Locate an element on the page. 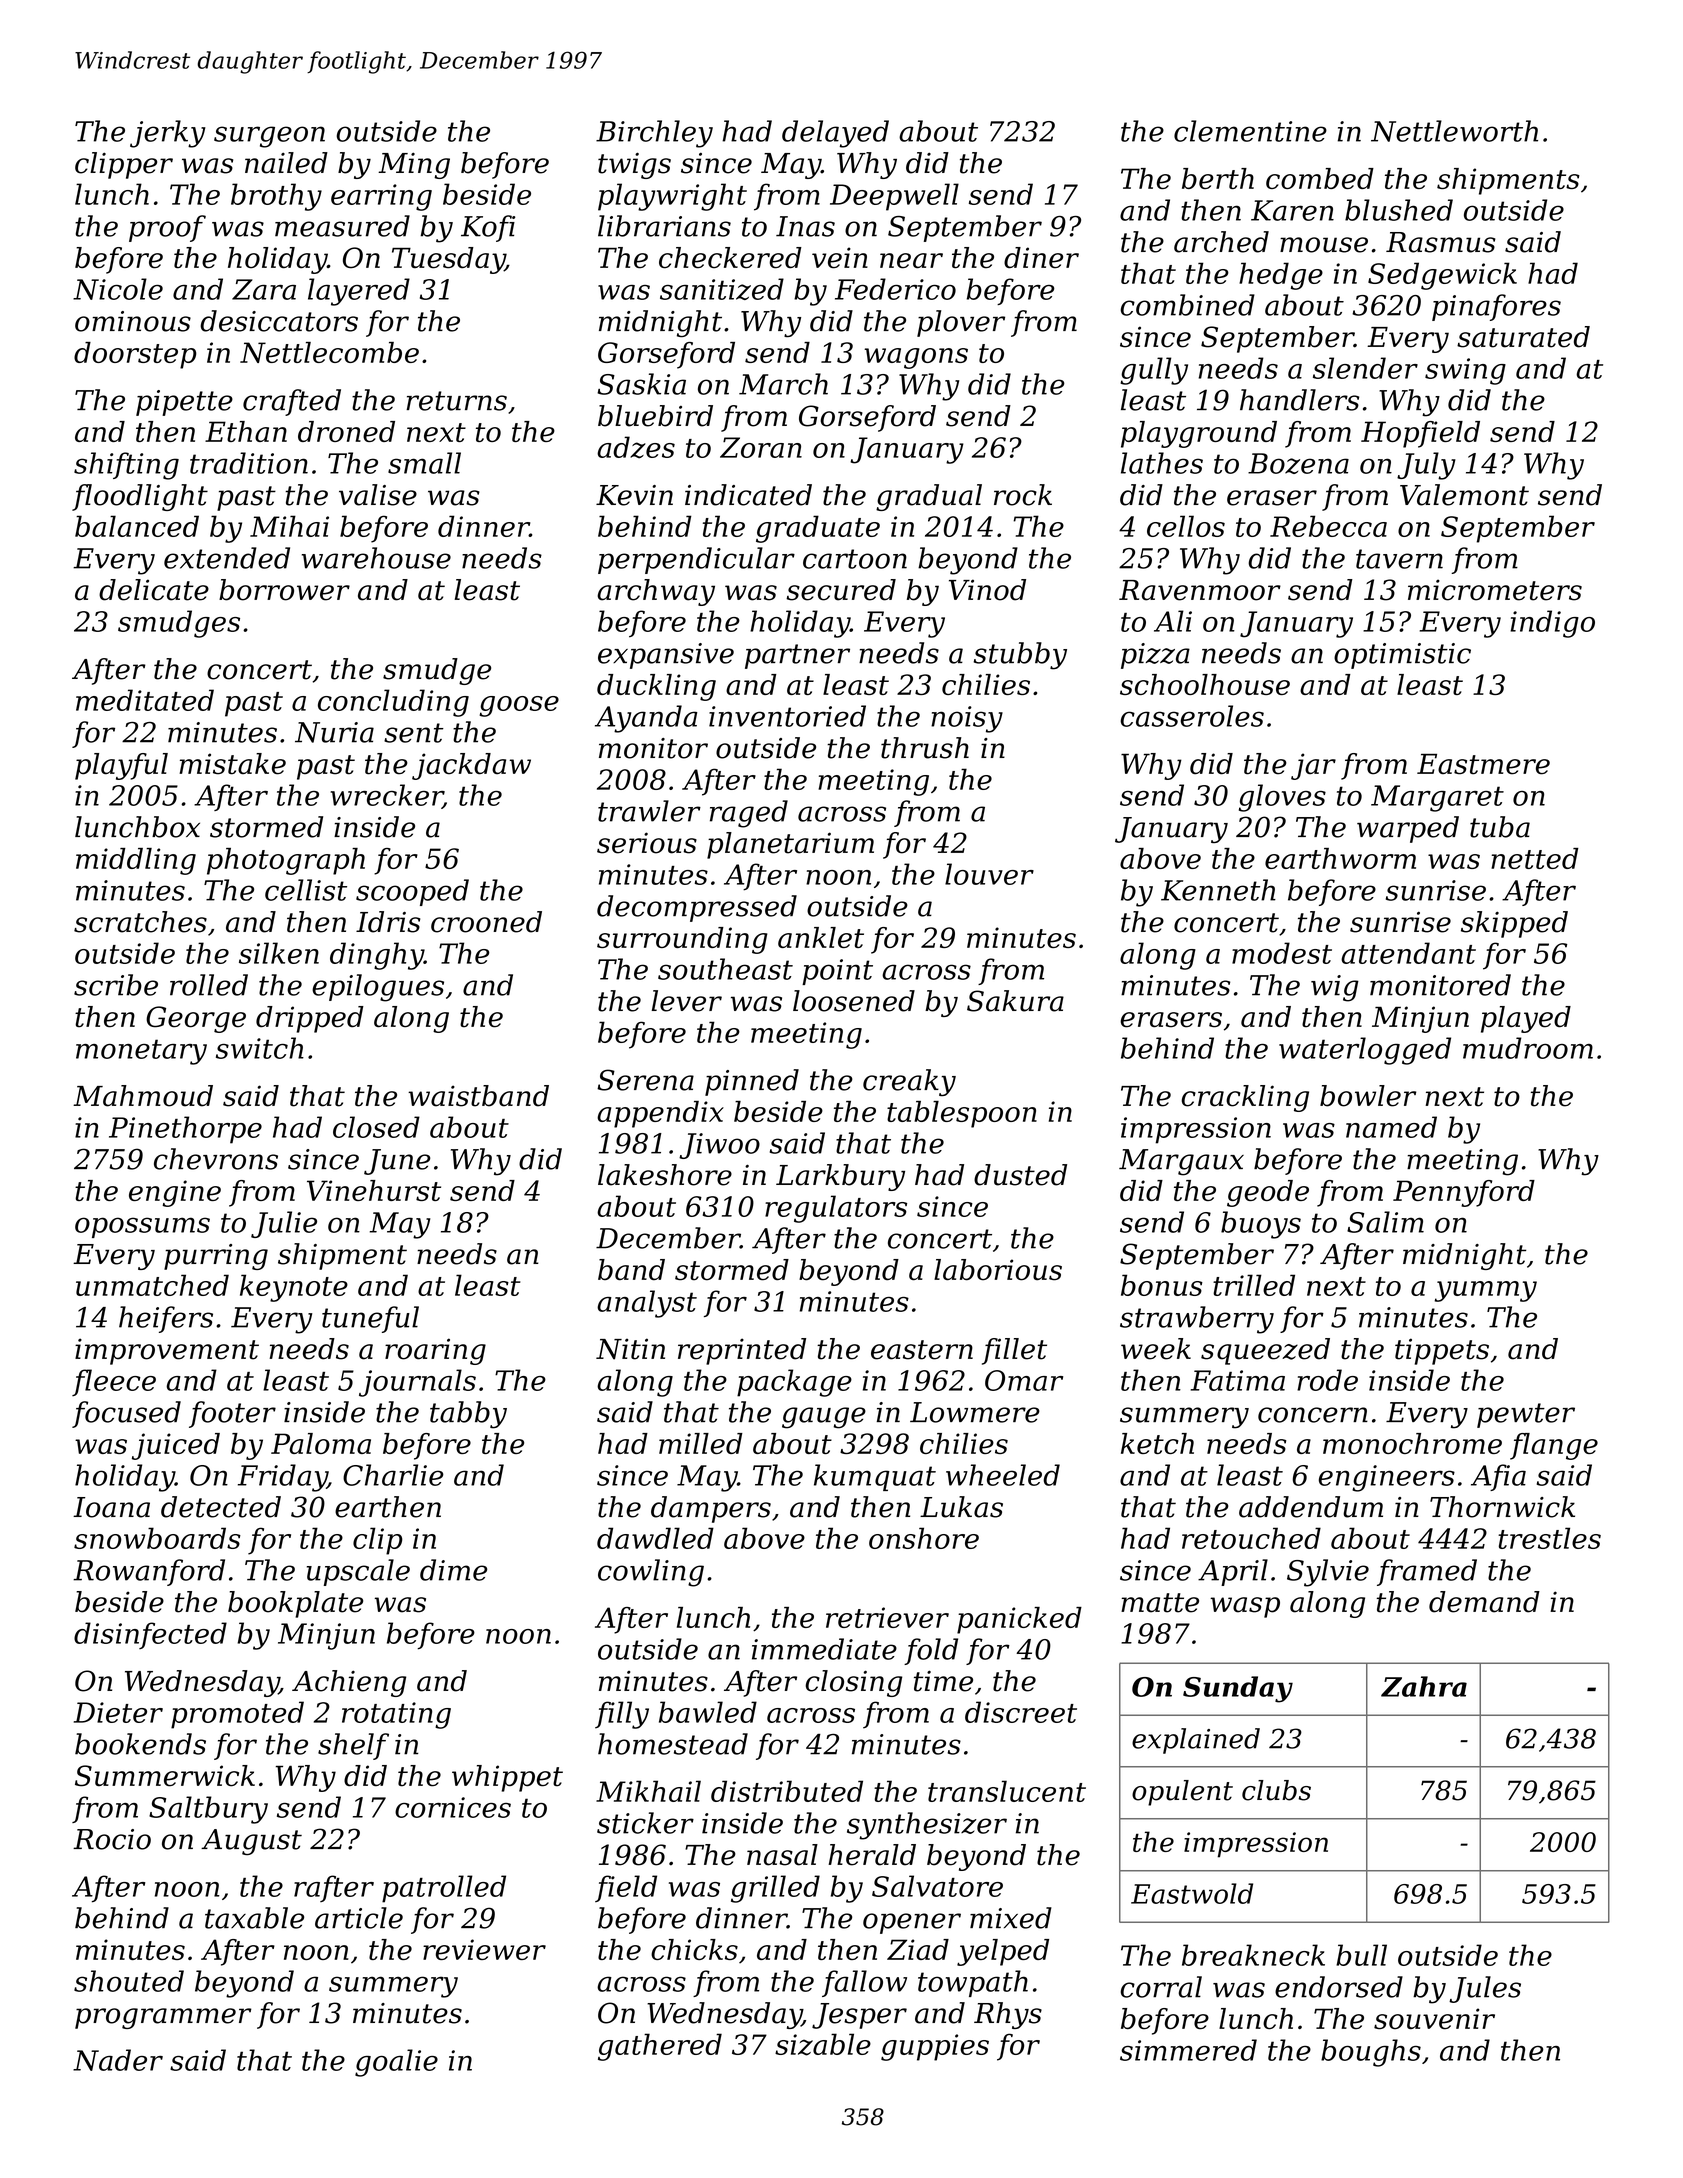 Image resolution: width=1683 pixels, height=2178 pixels. surgeon is located at coordinates (269, 137).
